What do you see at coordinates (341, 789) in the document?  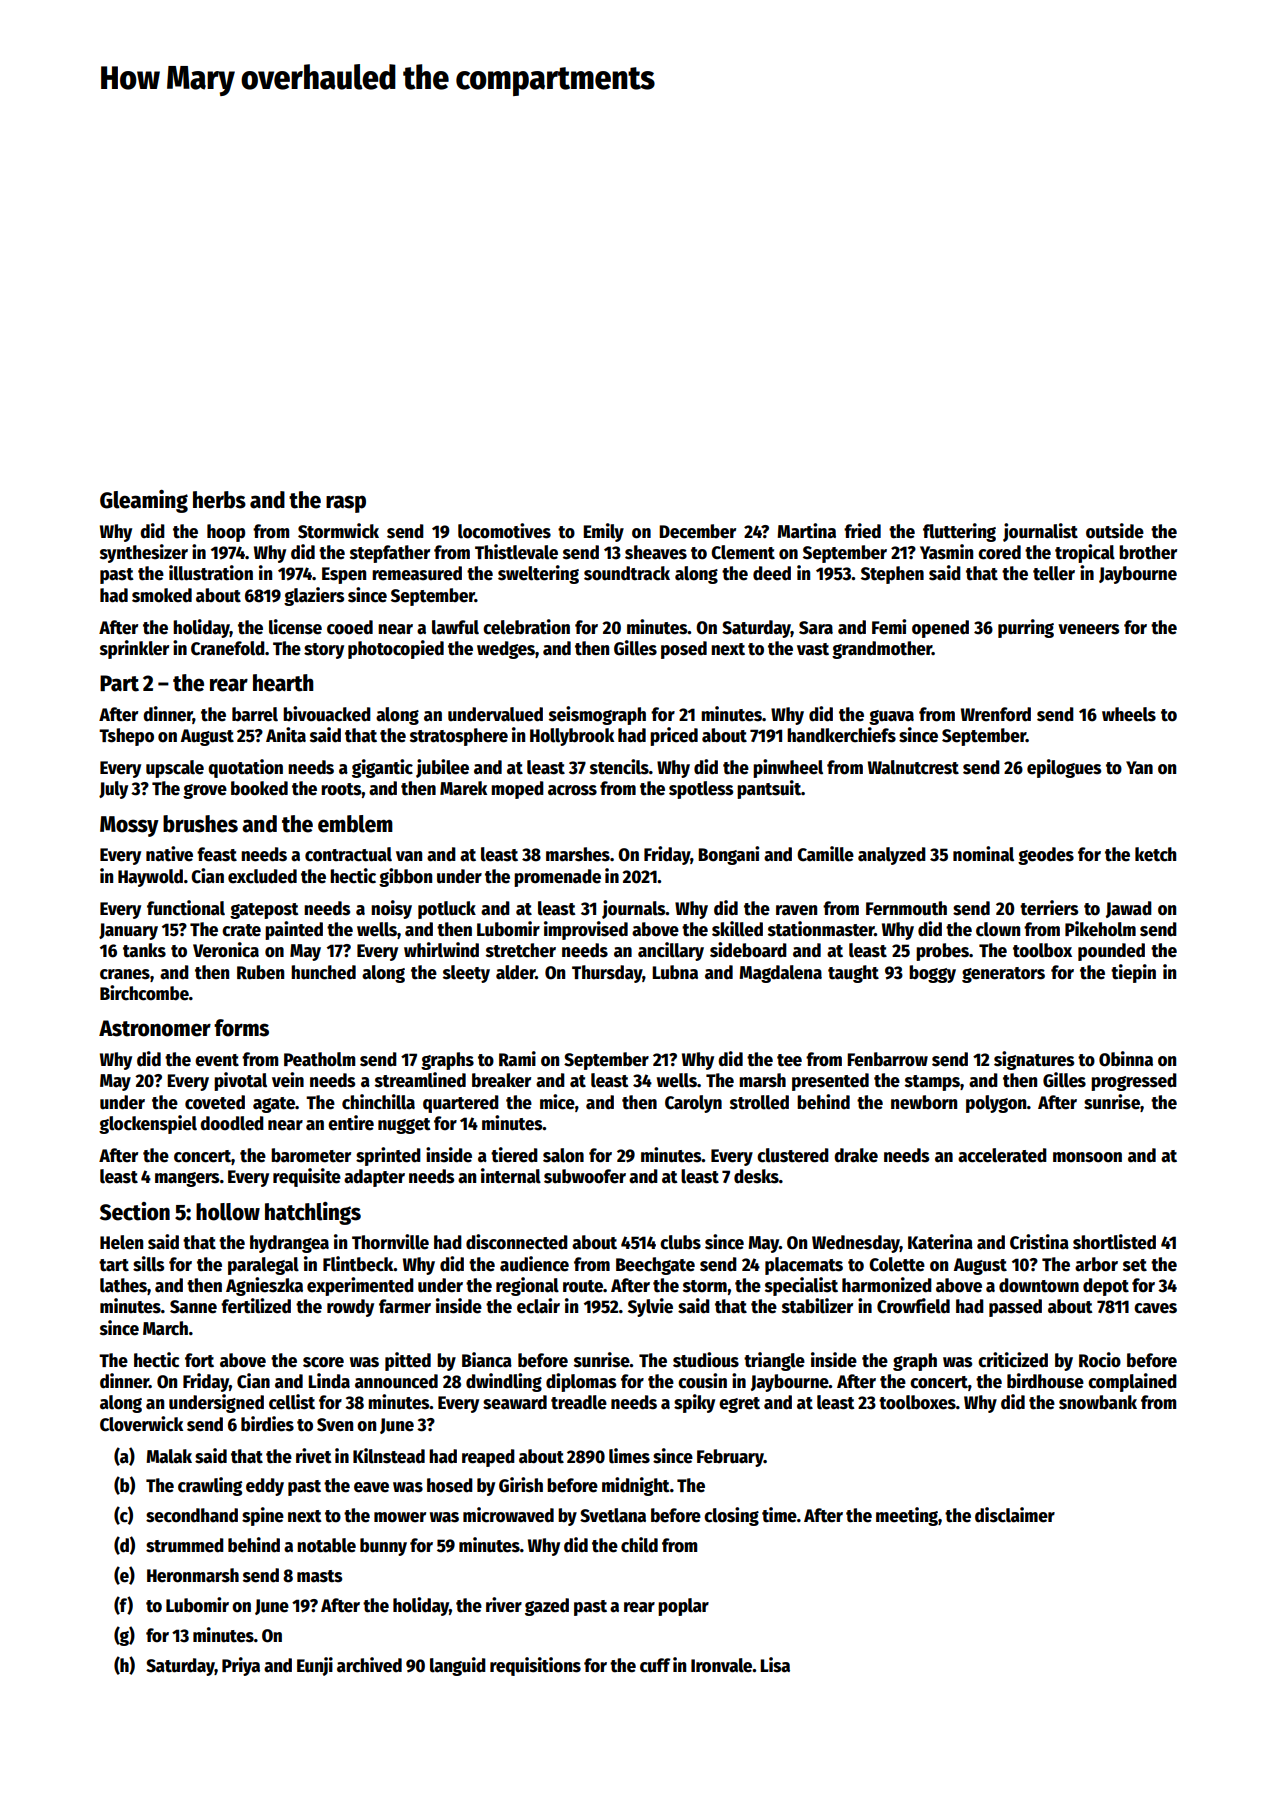 I see `roots` at bounding box center [341, 789].
